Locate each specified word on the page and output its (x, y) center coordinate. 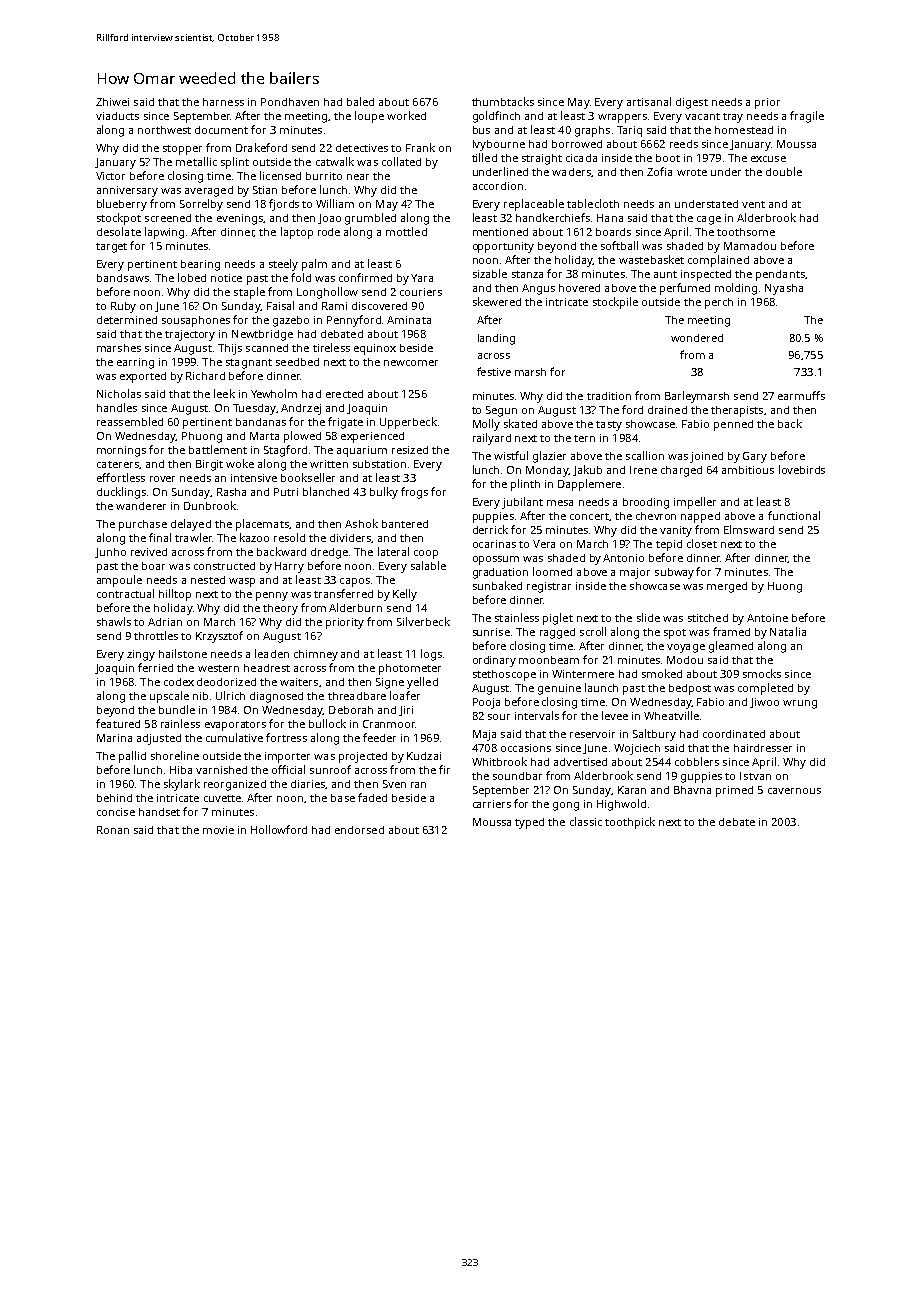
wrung (800, 704)
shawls (114, 621)
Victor (110, 176)
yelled (422, 683)
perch (719, 303)
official (288, 769)
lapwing (164, 233)
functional (794, 515)
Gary (755, 457)
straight (542, 159)
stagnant (249, 364)
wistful (511, 455)
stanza (527, 274)
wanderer (141, 506)
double (784, 171)
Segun (501, 411)
